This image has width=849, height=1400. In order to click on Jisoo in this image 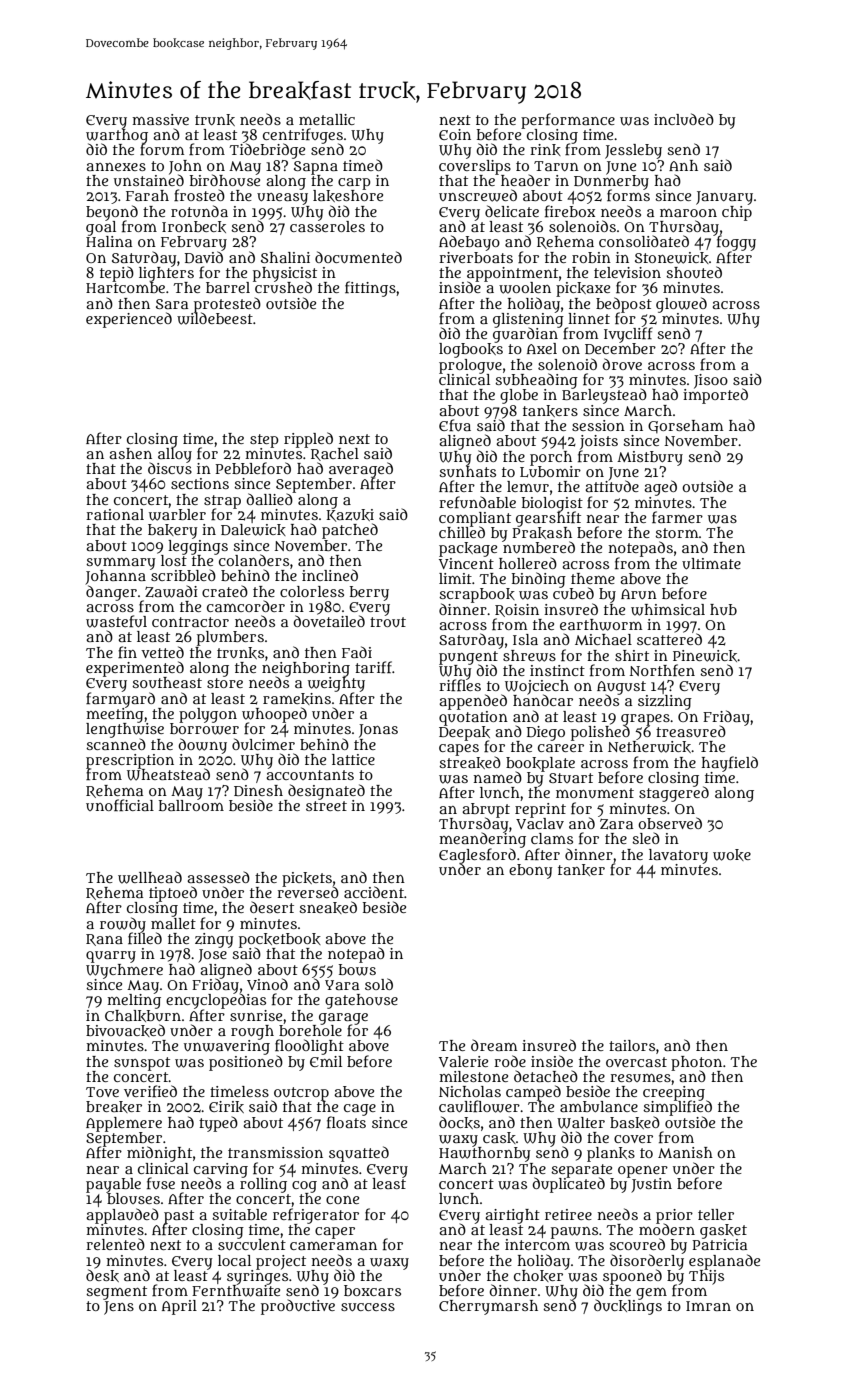, I will do `click(711, 381)`.
